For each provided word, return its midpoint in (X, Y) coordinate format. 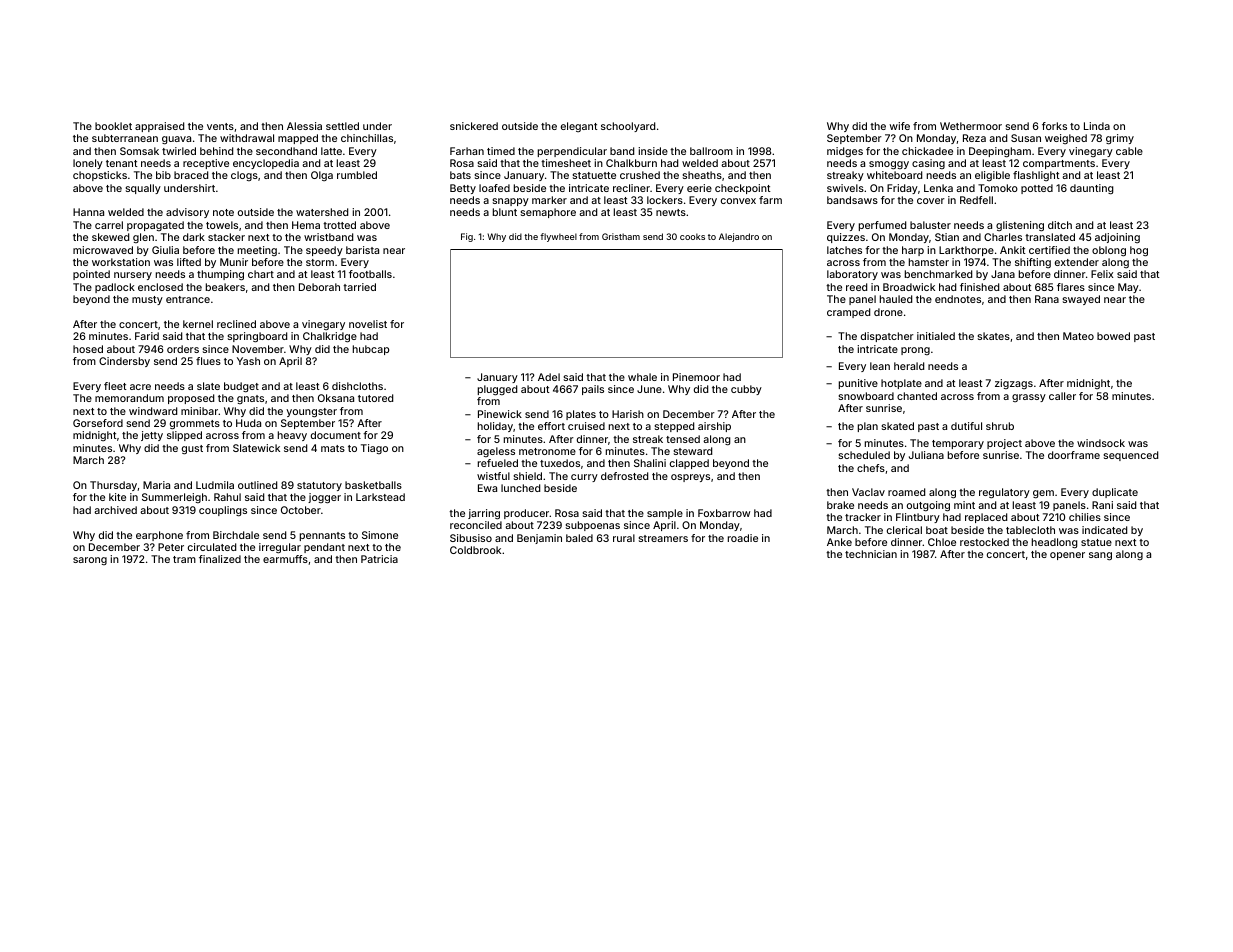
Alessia (304, 126)
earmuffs (285, 559)
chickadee (927, 151)
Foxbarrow (724, 513)
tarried (359, 287)
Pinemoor (696, 377)
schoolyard (628, 127)
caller (1062, 396)
